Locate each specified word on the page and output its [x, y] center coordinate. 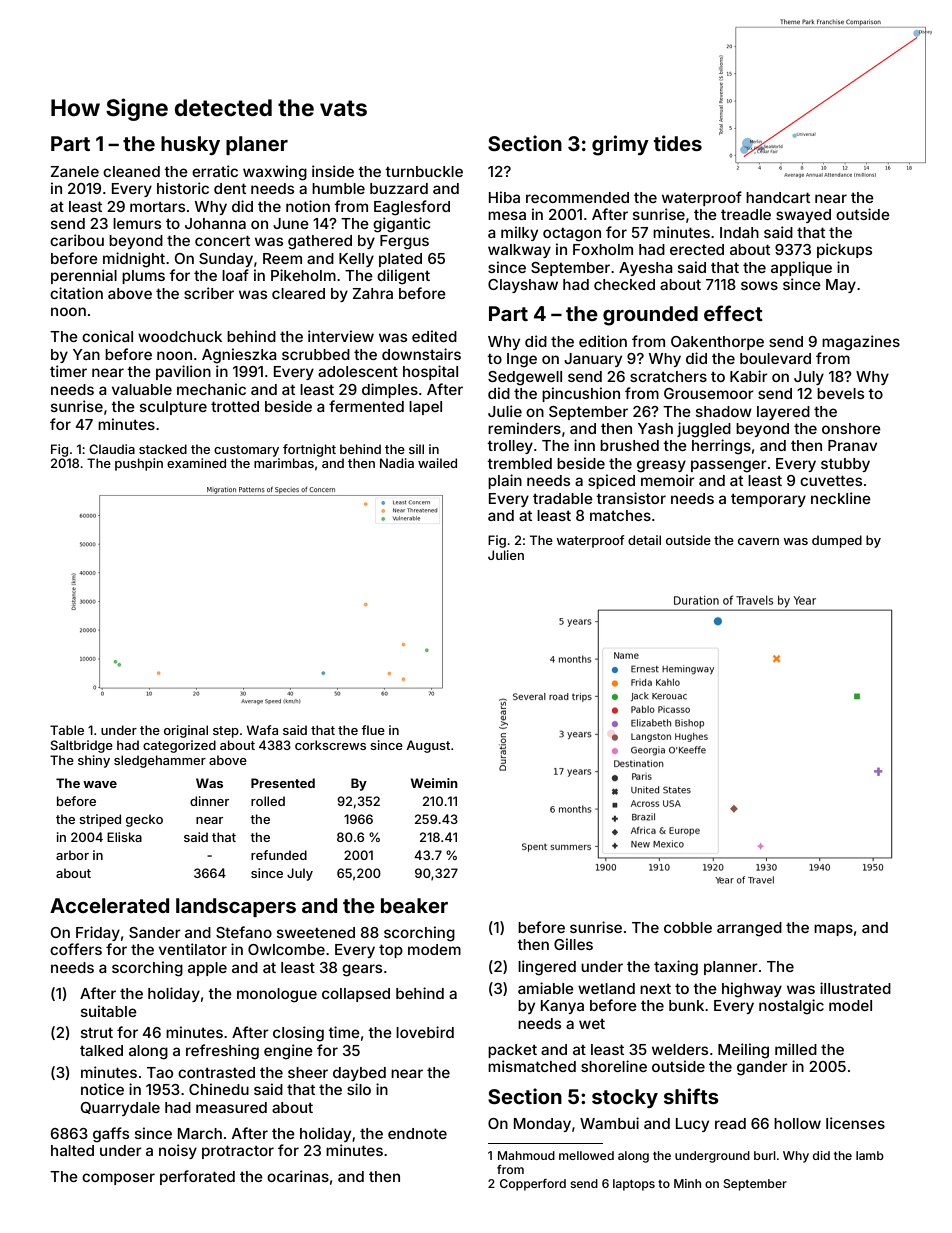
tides [678, 143]
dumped [837, 541]
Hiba [504, 197]
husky [190, 145]
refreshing [222, 1052]
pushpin [139, 464]
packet [512, 1051]
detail [644, 540]
